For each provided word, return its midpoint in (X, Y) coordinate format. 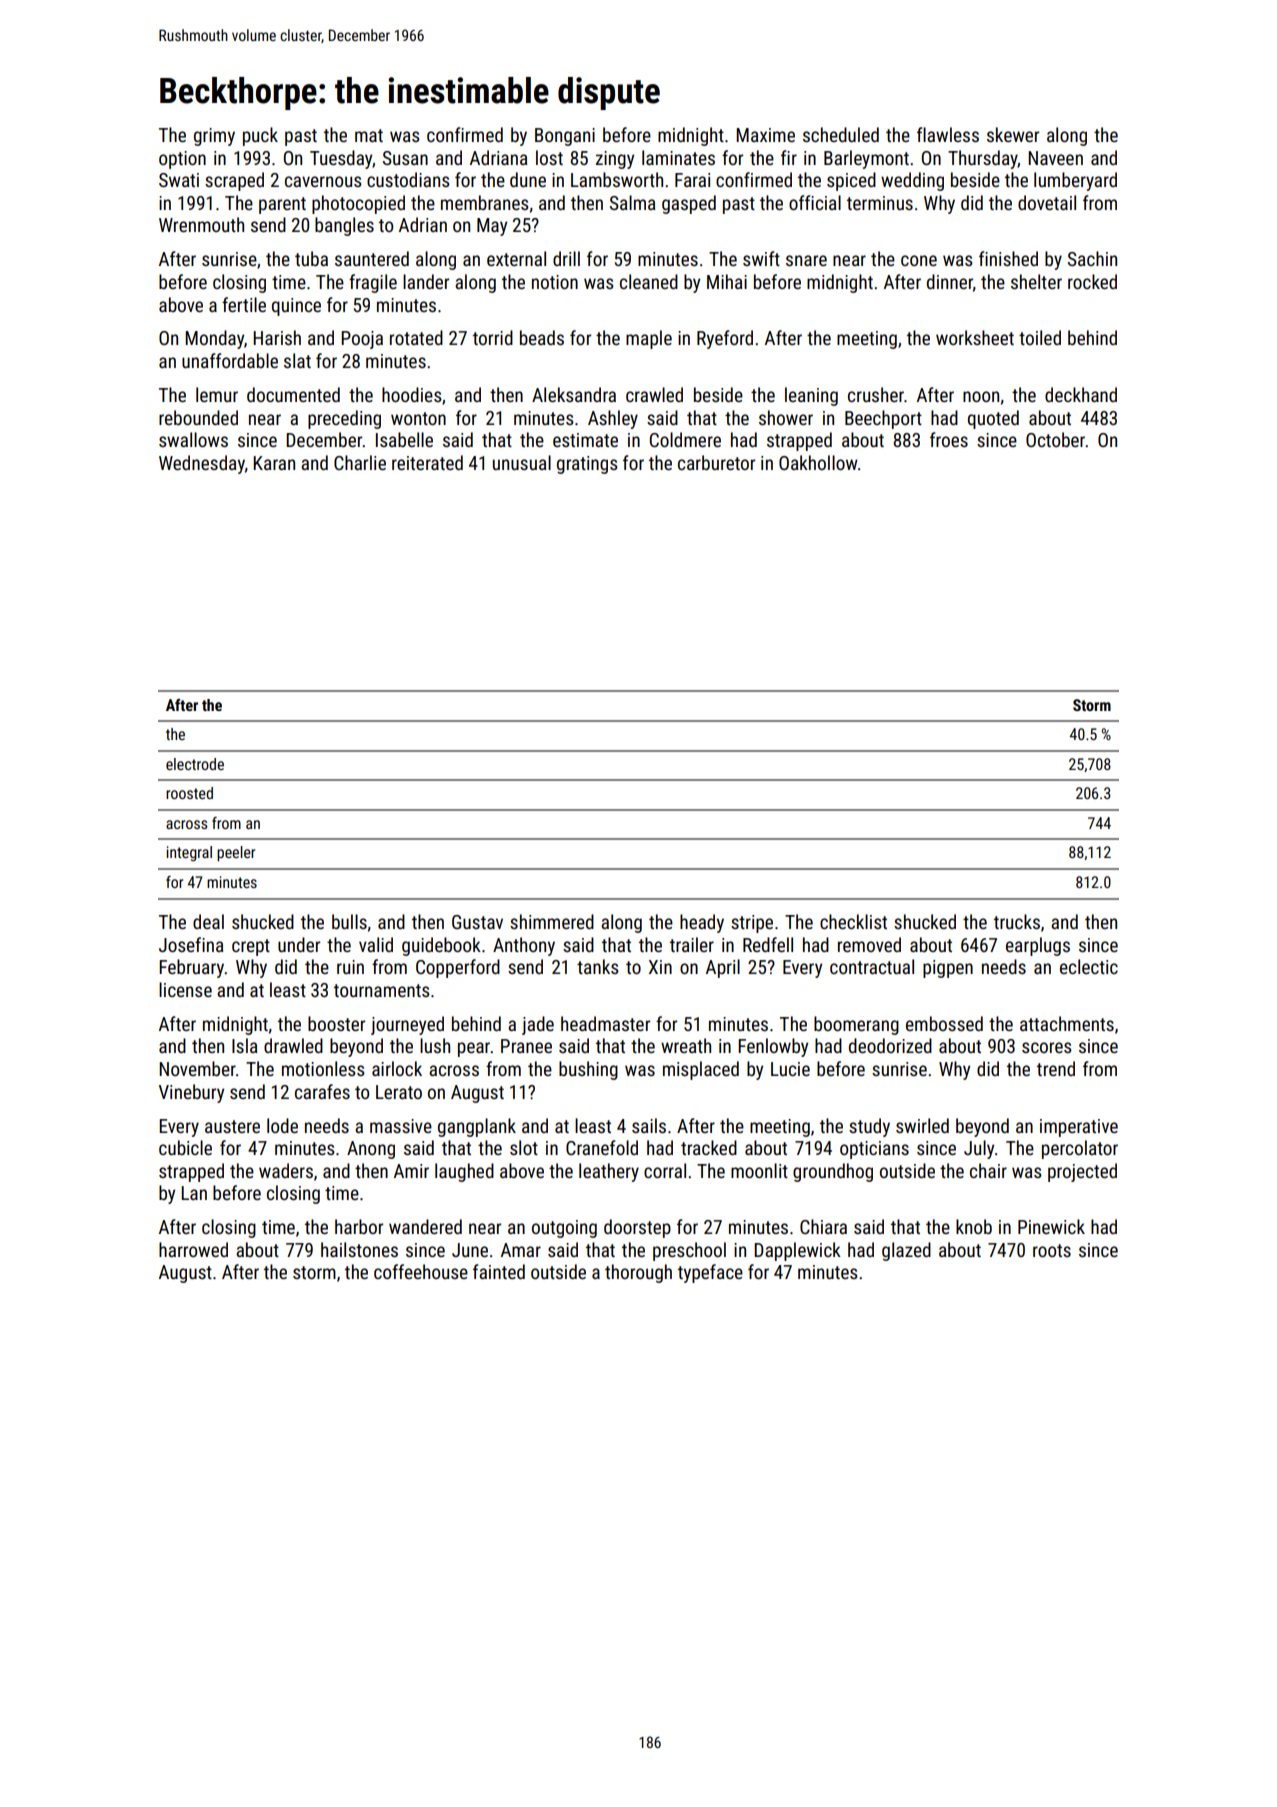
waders (286, 1170)
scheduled (841, 134)
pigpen (948, 969)
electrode (195, 764)
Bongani (565, 137)
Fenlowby (773, 1047)
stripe (752, 924)
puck (260, 136)
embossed (944, 1023)
